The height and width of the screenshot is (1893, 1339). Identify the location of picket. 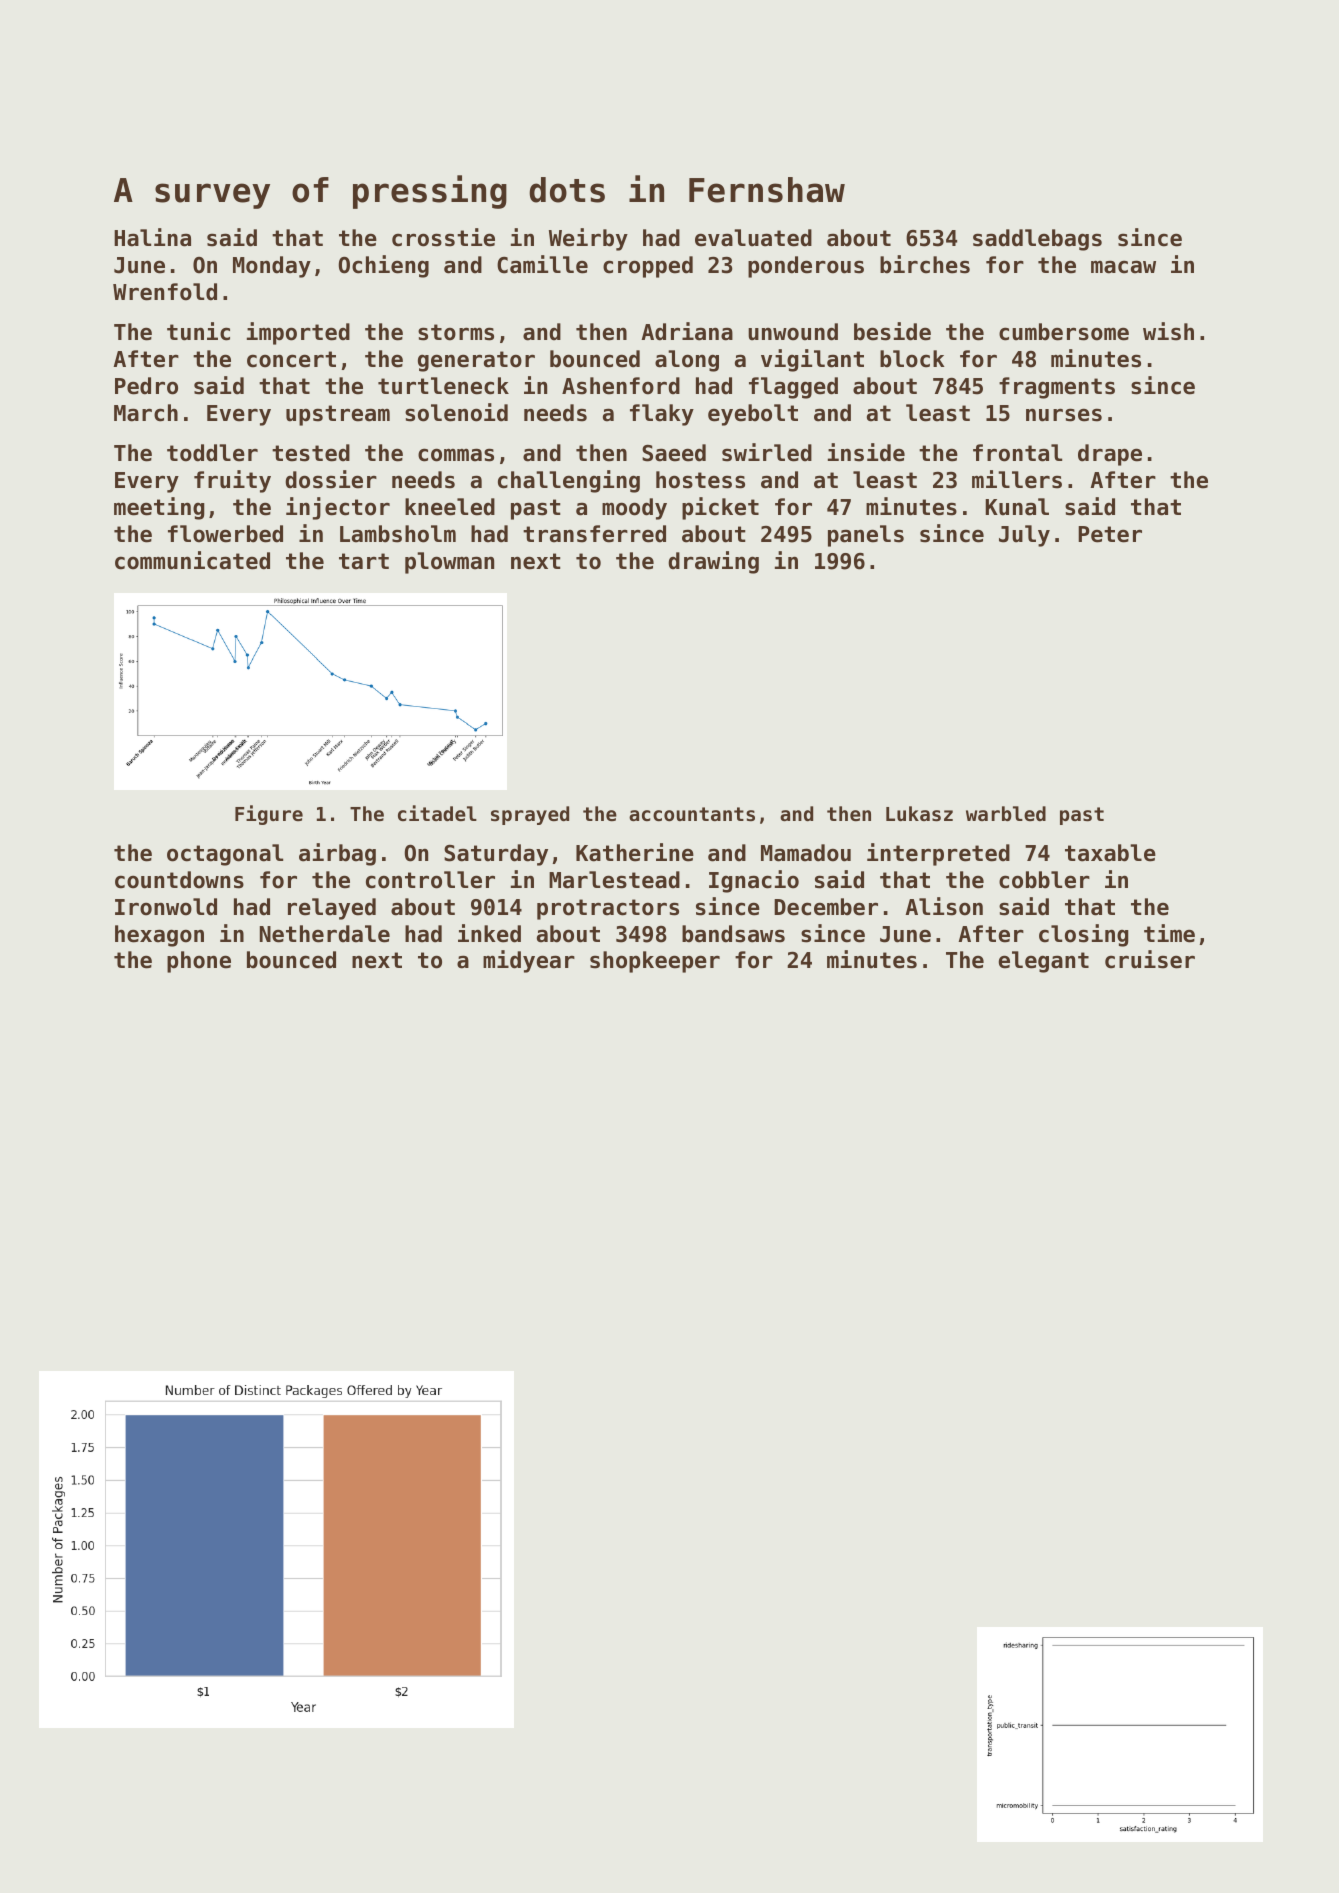
(720, 508).
